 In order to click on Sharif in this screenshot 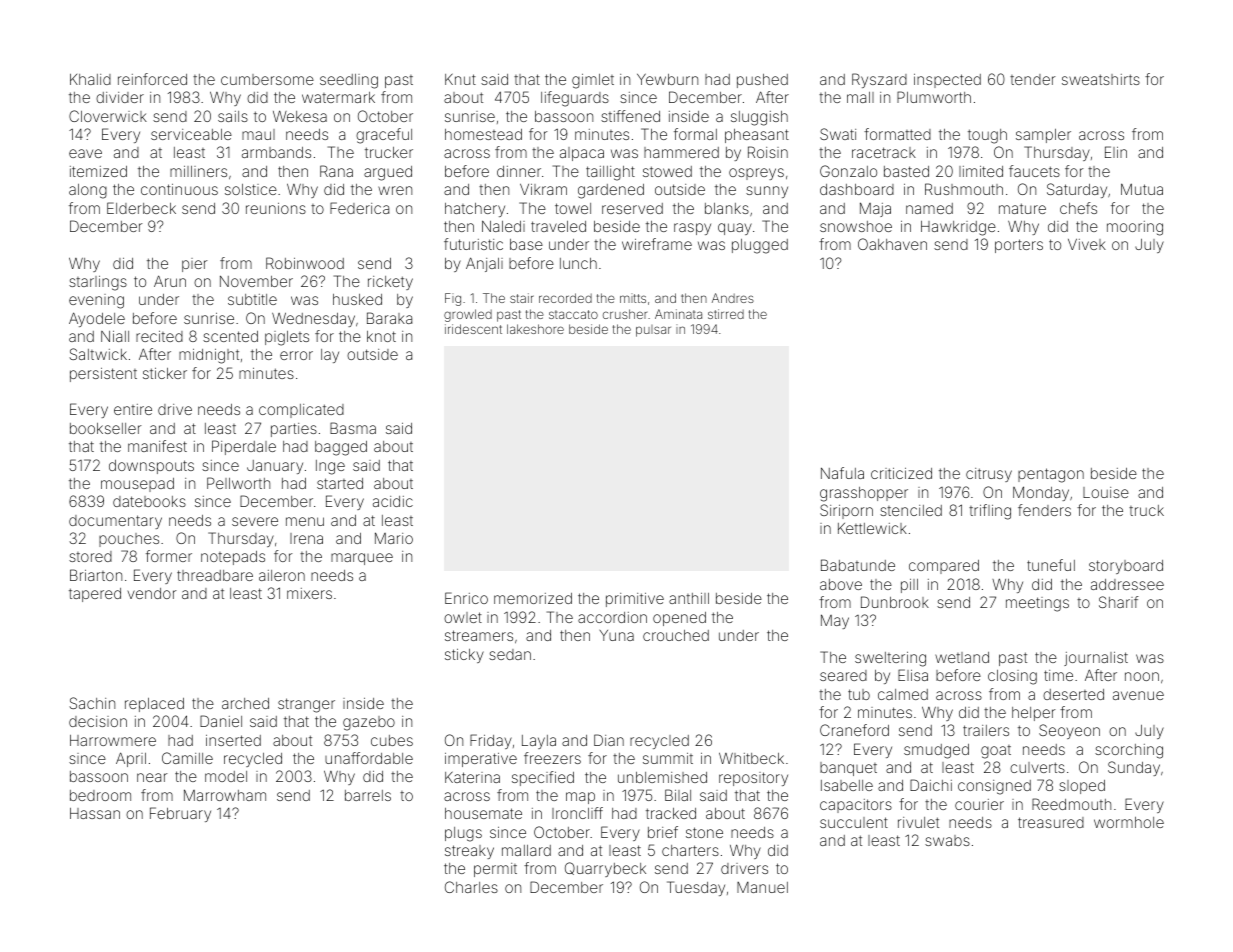, I will do `click(1119, 602)`.
